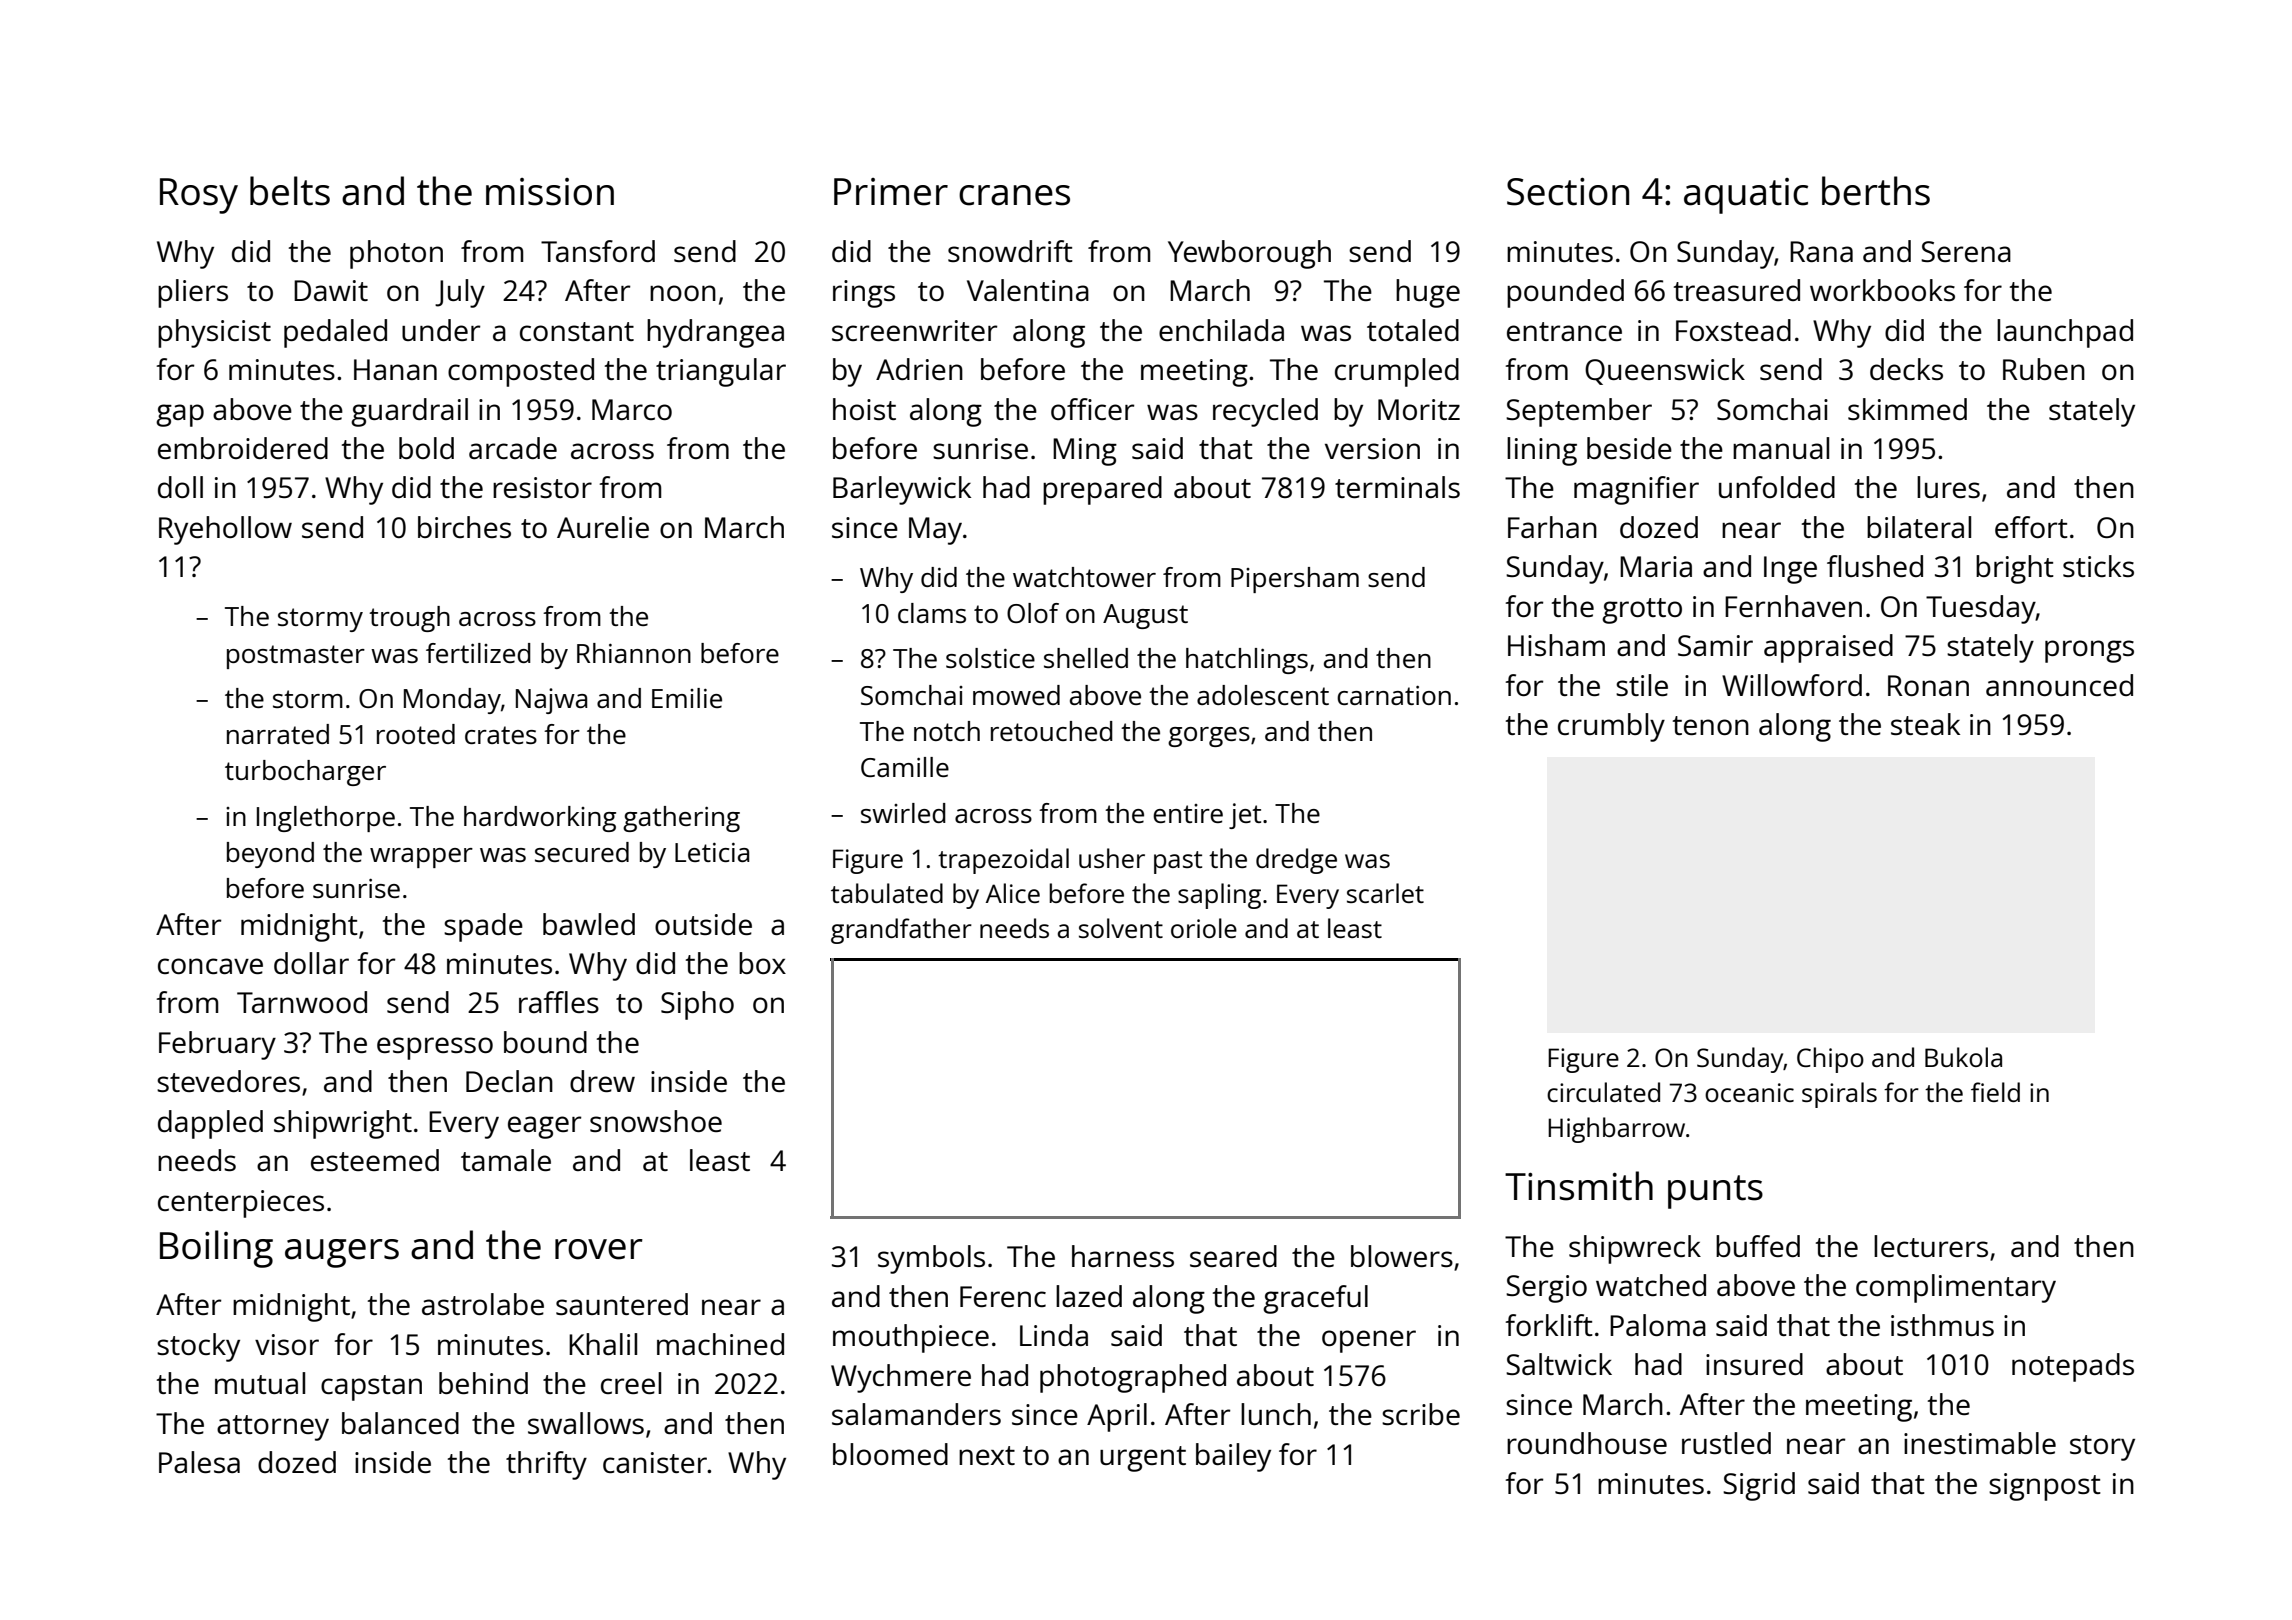 This screenshot has height=1620, width=2292. What do you see at coordinates (1556, 645) in the screenshot?
I see `Hisham` at bounding box center [1556, 645].
